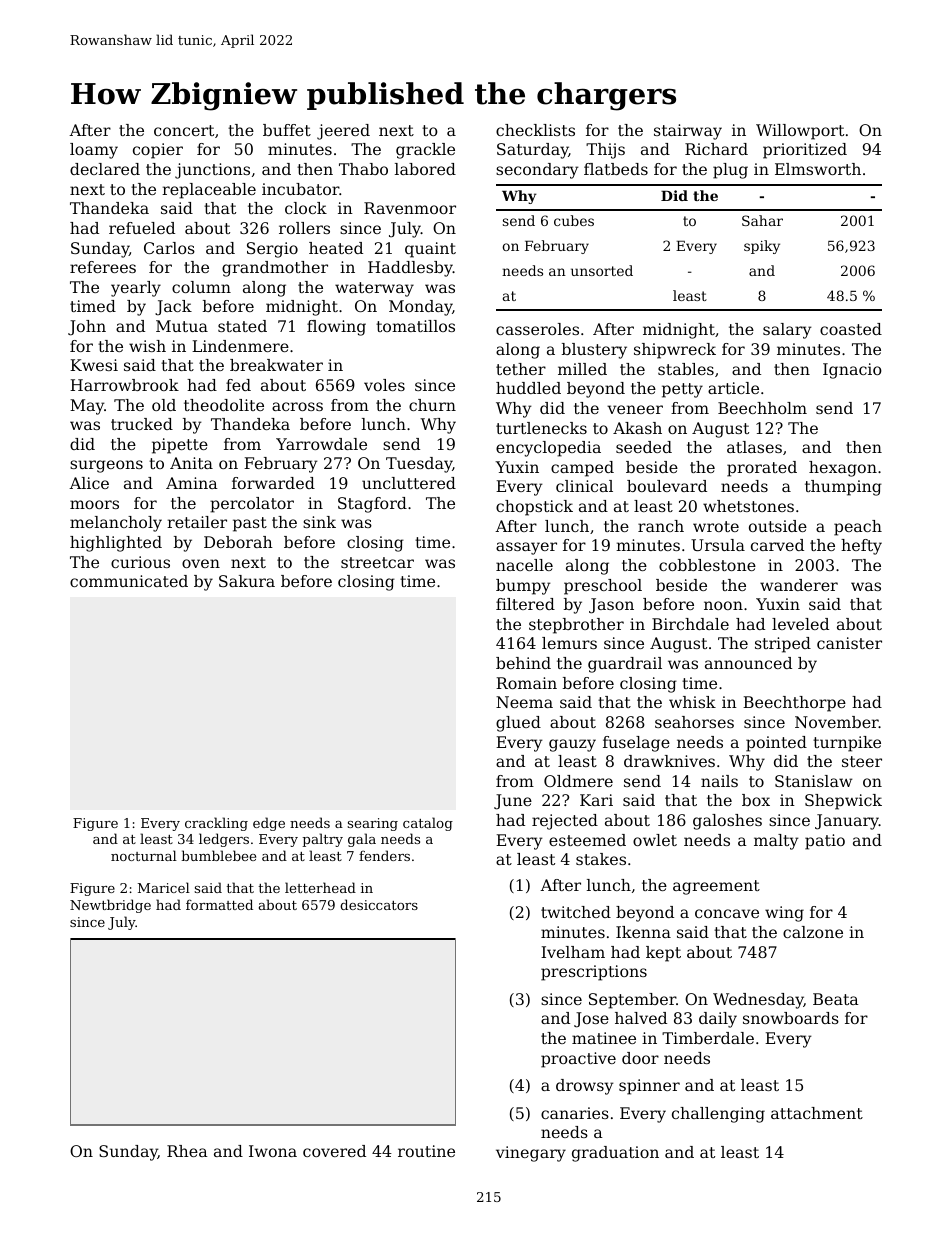  Describe the element at coordinates (110, 906) in the page. I see `Newtbridge` at that location.
